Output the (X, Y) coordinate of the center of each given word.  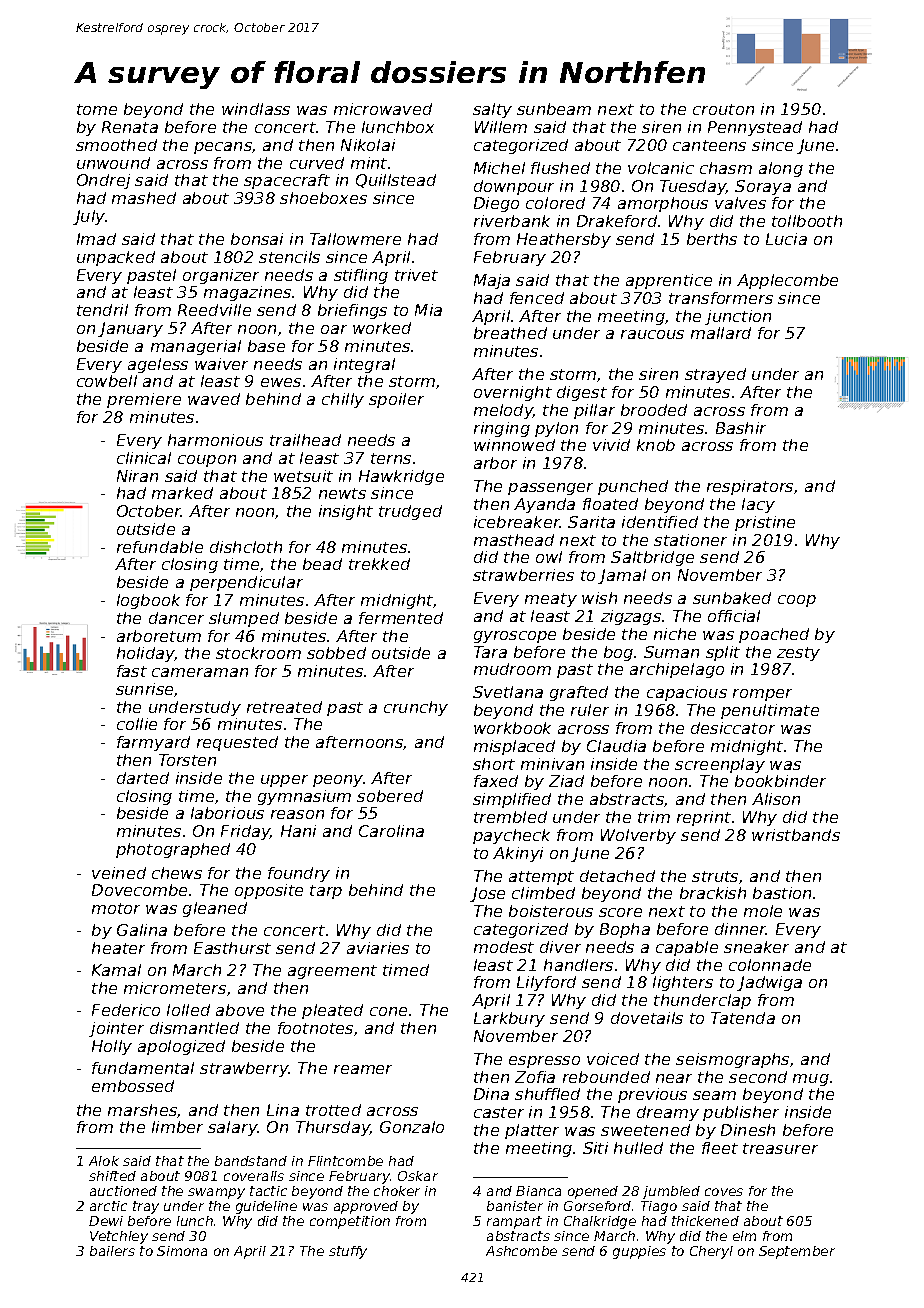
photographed (173, 850)
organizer (221, 276)
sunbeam (554, 109)
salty (492, 110)
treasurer (780, 1148)
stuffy (348, 1252)
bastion (782, 893)
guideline (266, 1207)
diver (560, 947)
